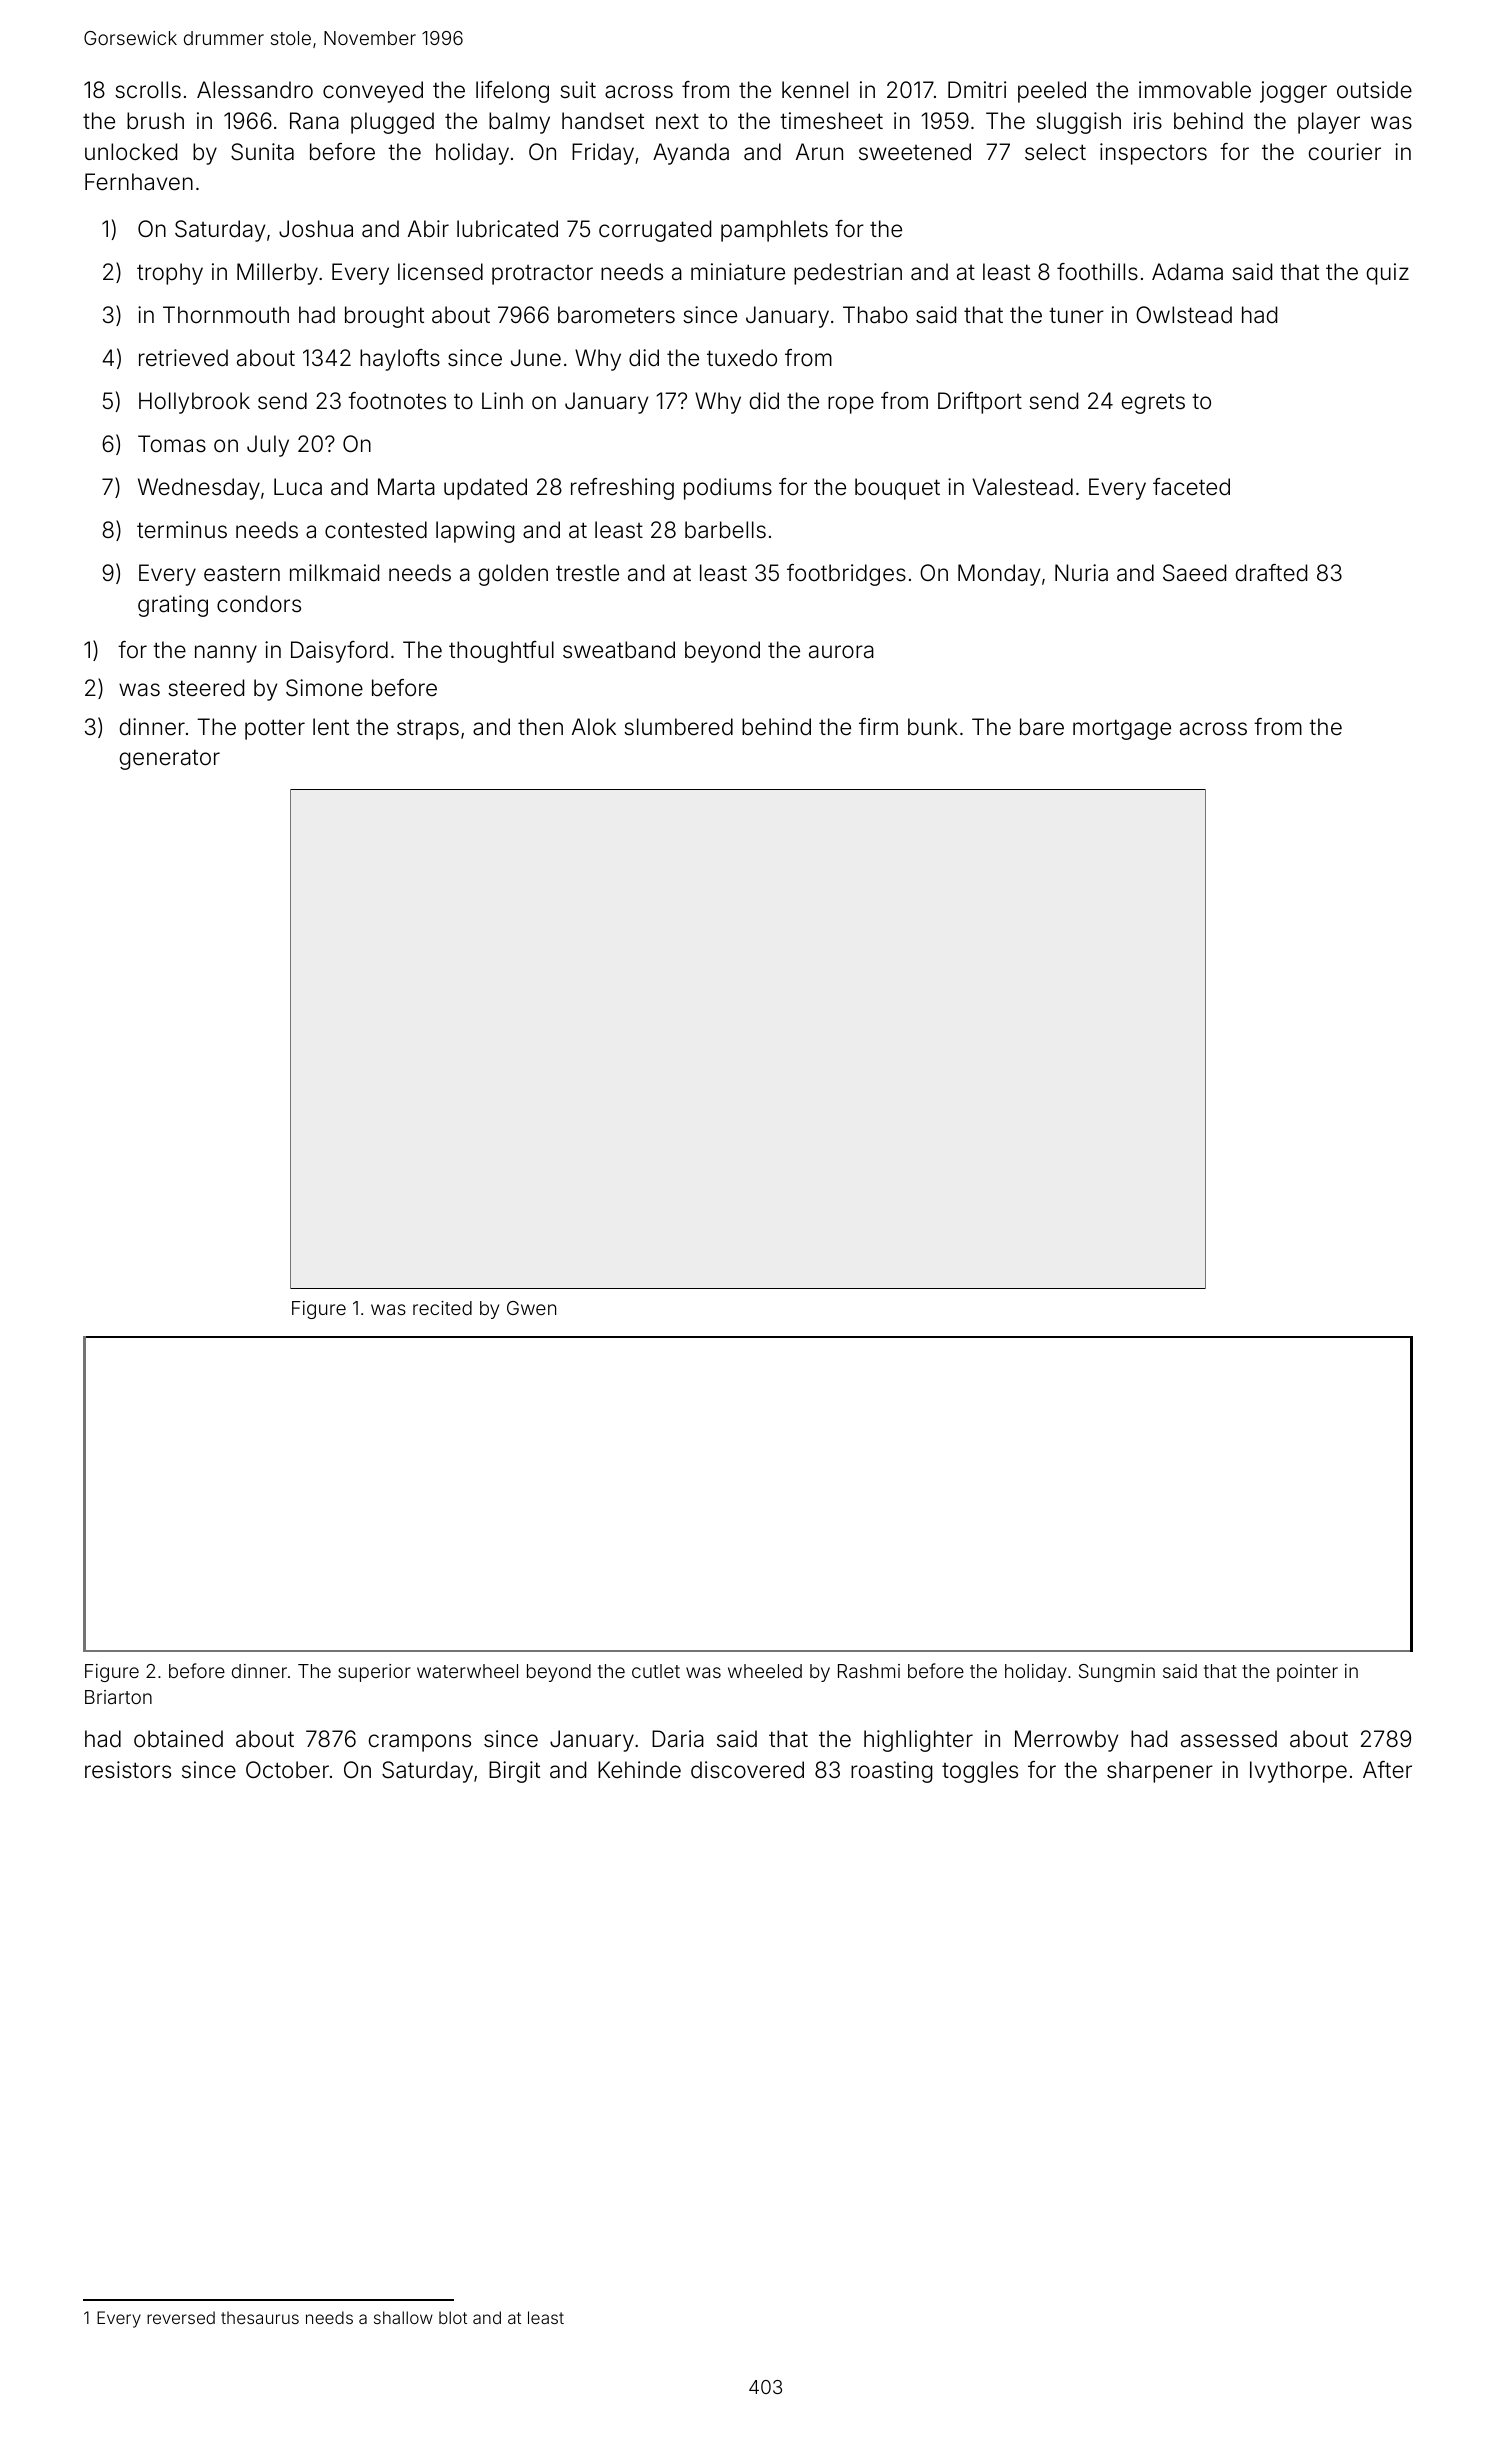  I want to click on kennel, so click(815, 90).
